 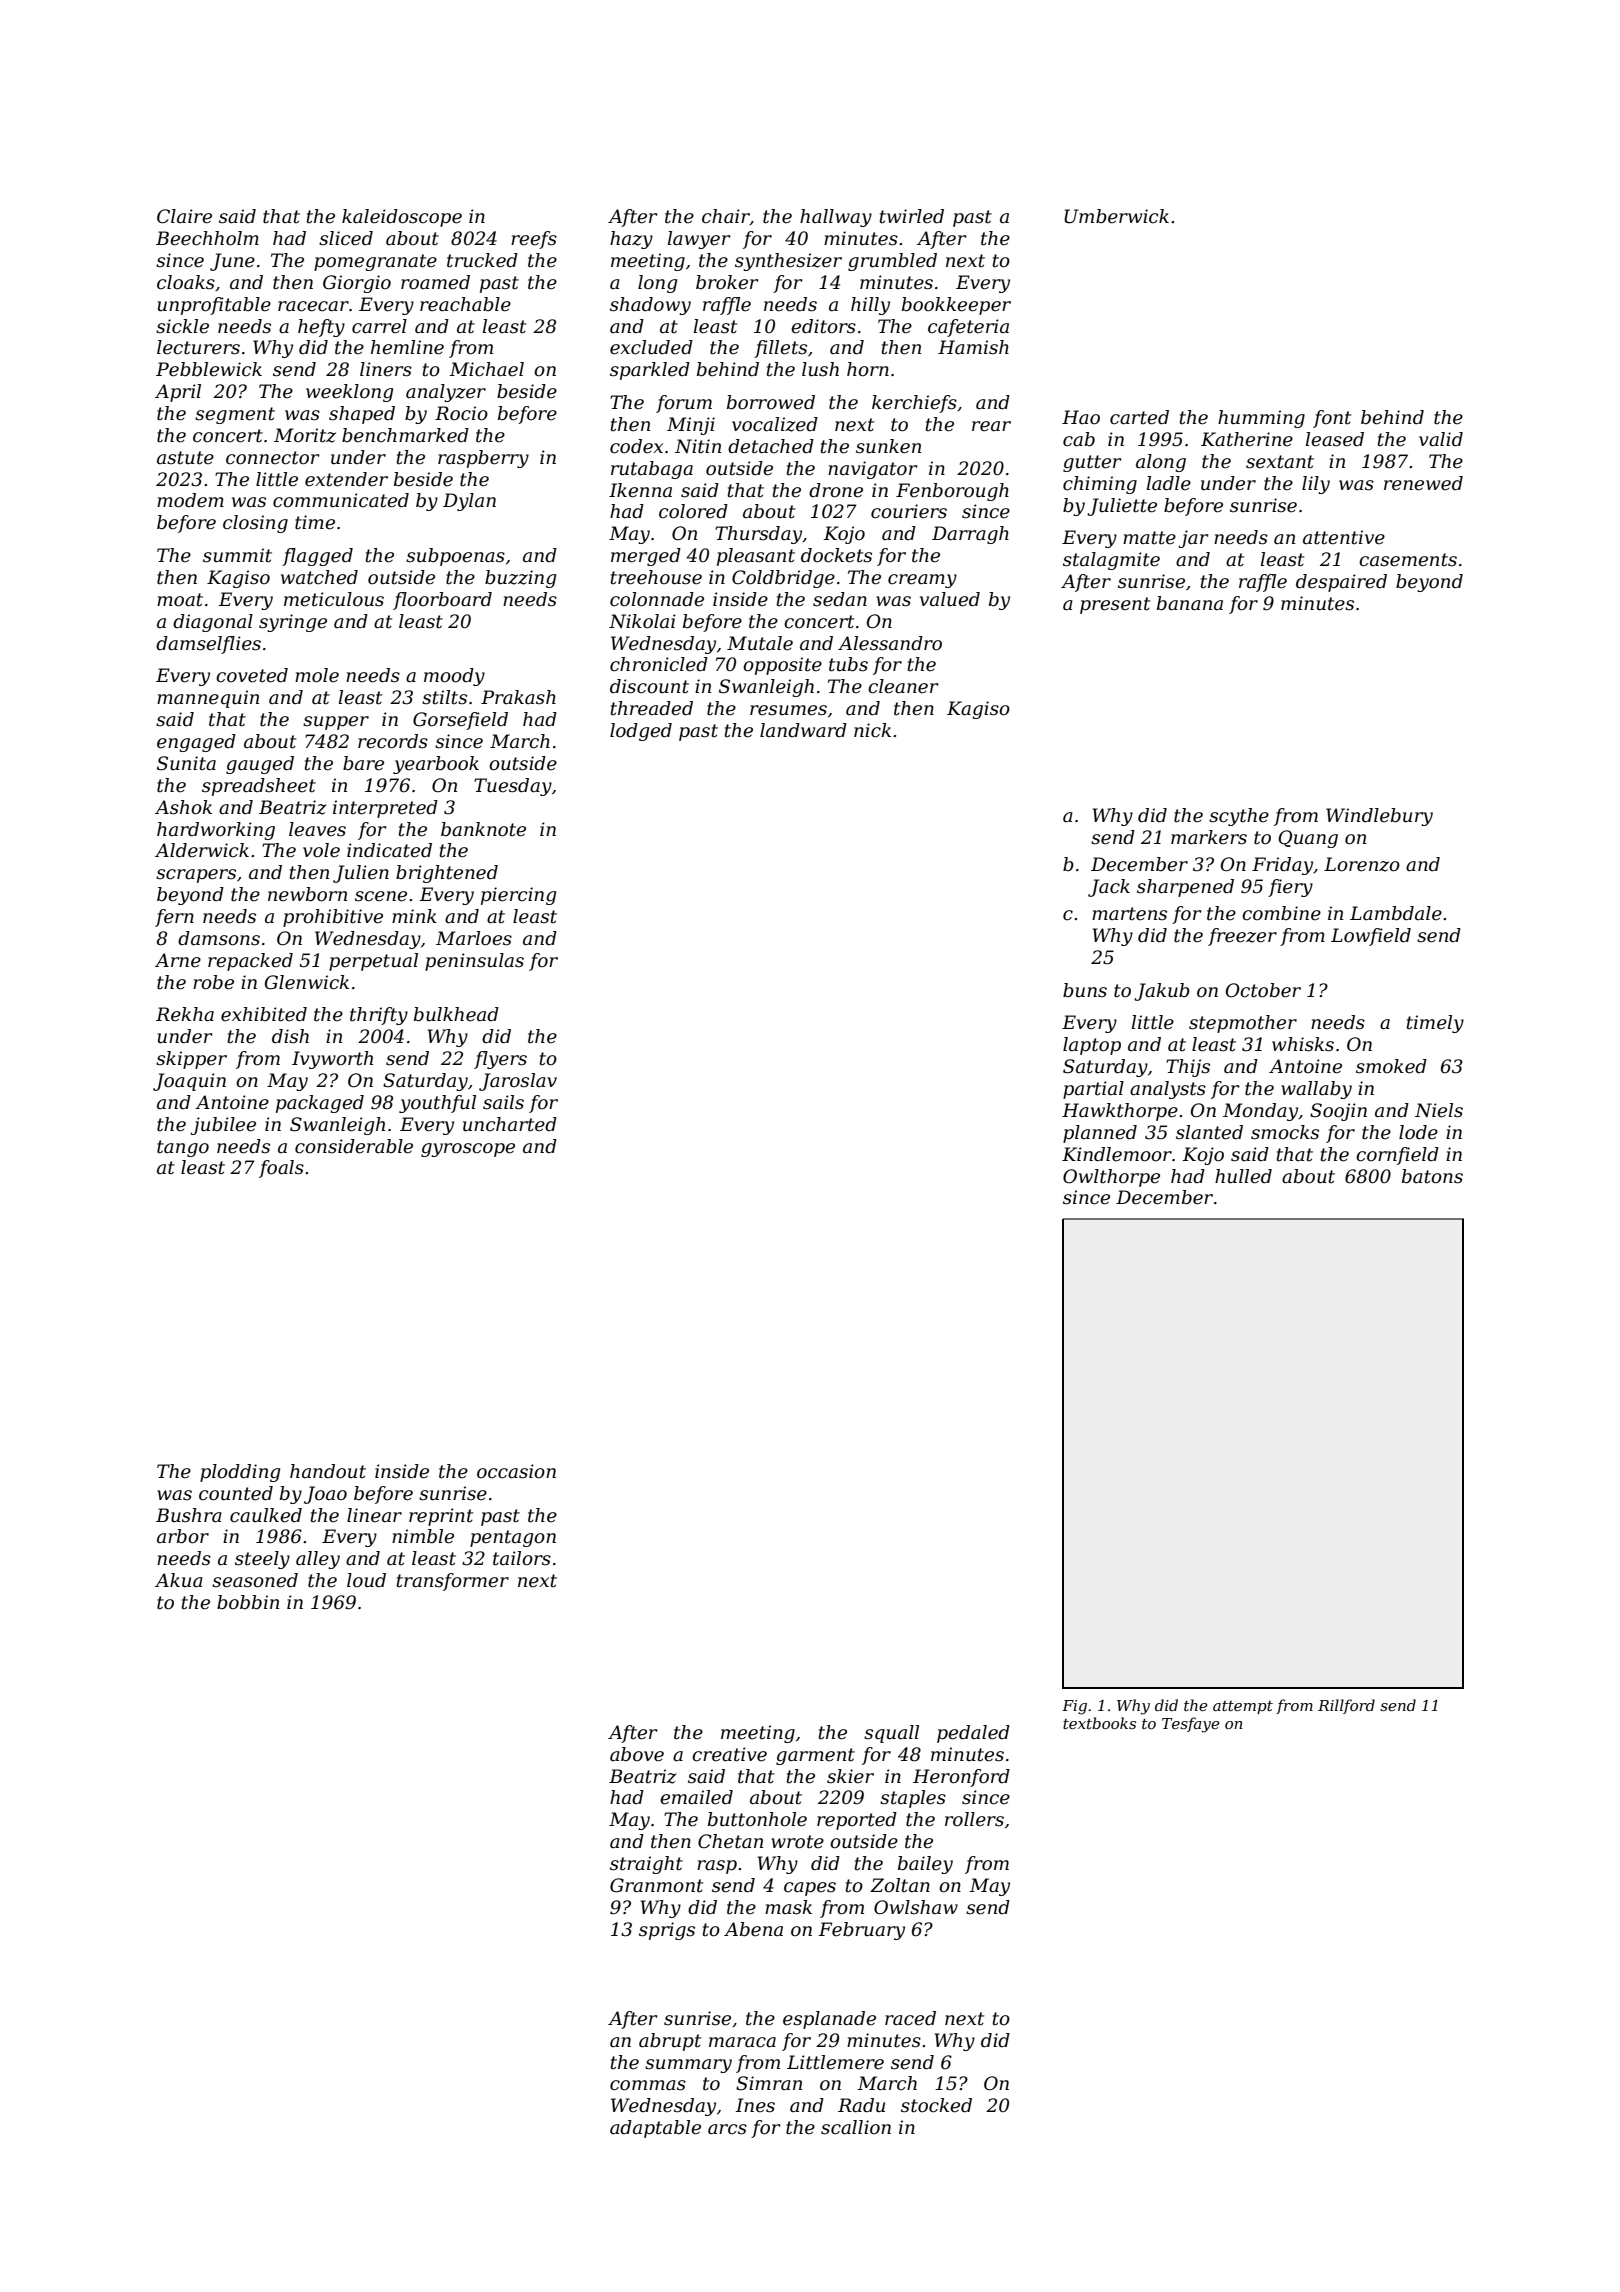 What do you see at coordinates (184, 216) in the image?
I see `Claire` at bounding box center [184, 216].
